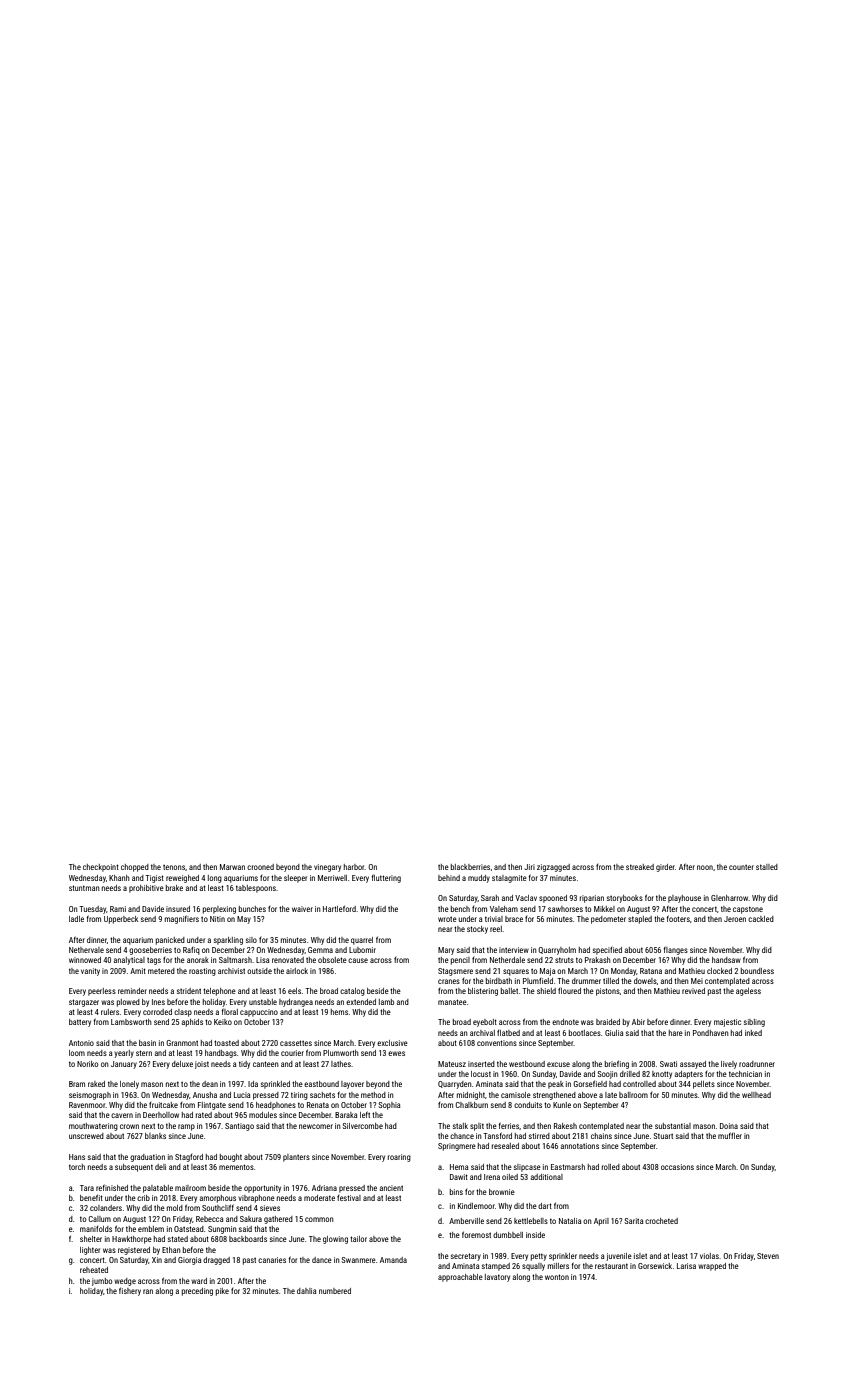 This screenshot has height=1400, width=849. What do you see at coordinates (76, 919) in the screenshot?
I see `ladle` at bounding box center [76, 919].
